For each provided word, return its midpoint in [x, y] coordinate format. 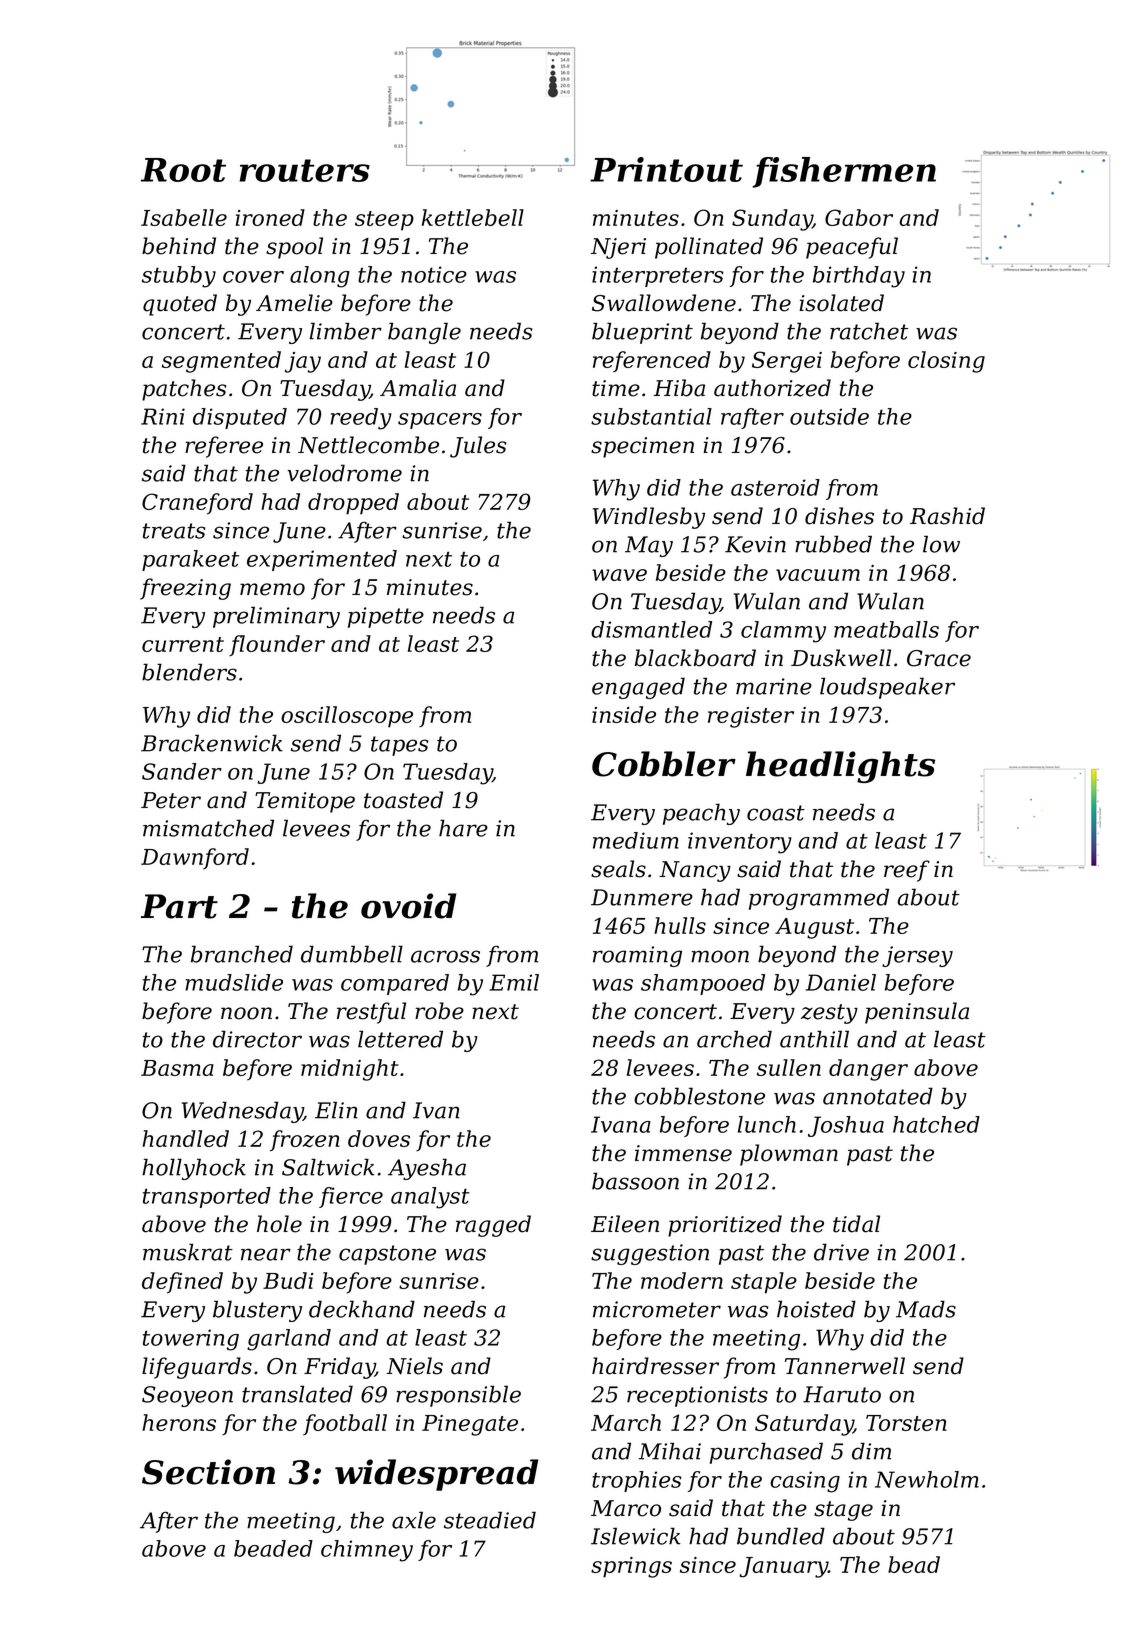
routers [304, 170]
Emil [514, 982]
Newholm [927, 1479]
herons [179, 1422]
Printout [666, 169]
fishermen [844, 172]
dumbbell [352, 954]
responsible [458, 1396]
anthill [814, 1039]
